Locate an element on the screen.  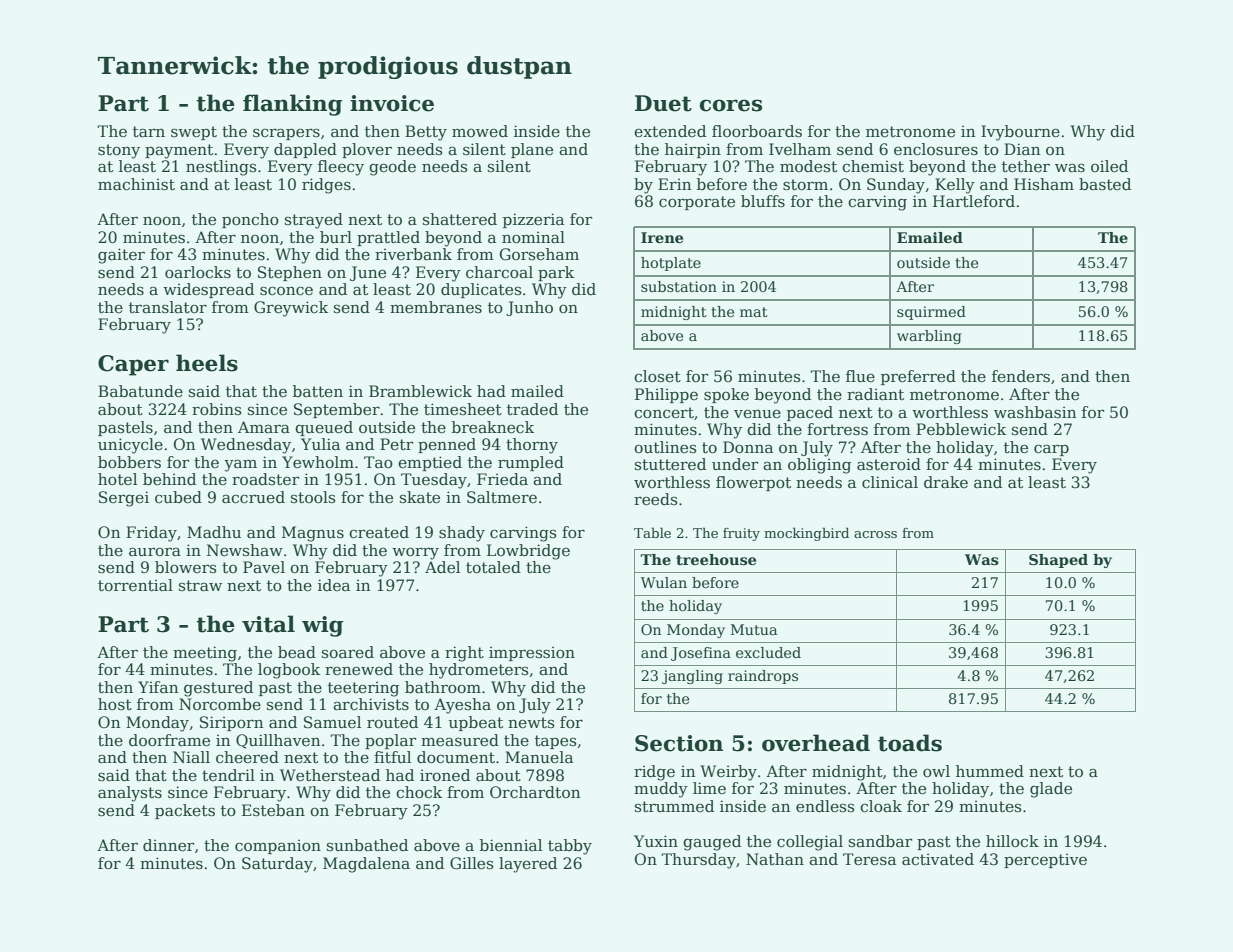
Wulan is located at coordinates (664, 582).
